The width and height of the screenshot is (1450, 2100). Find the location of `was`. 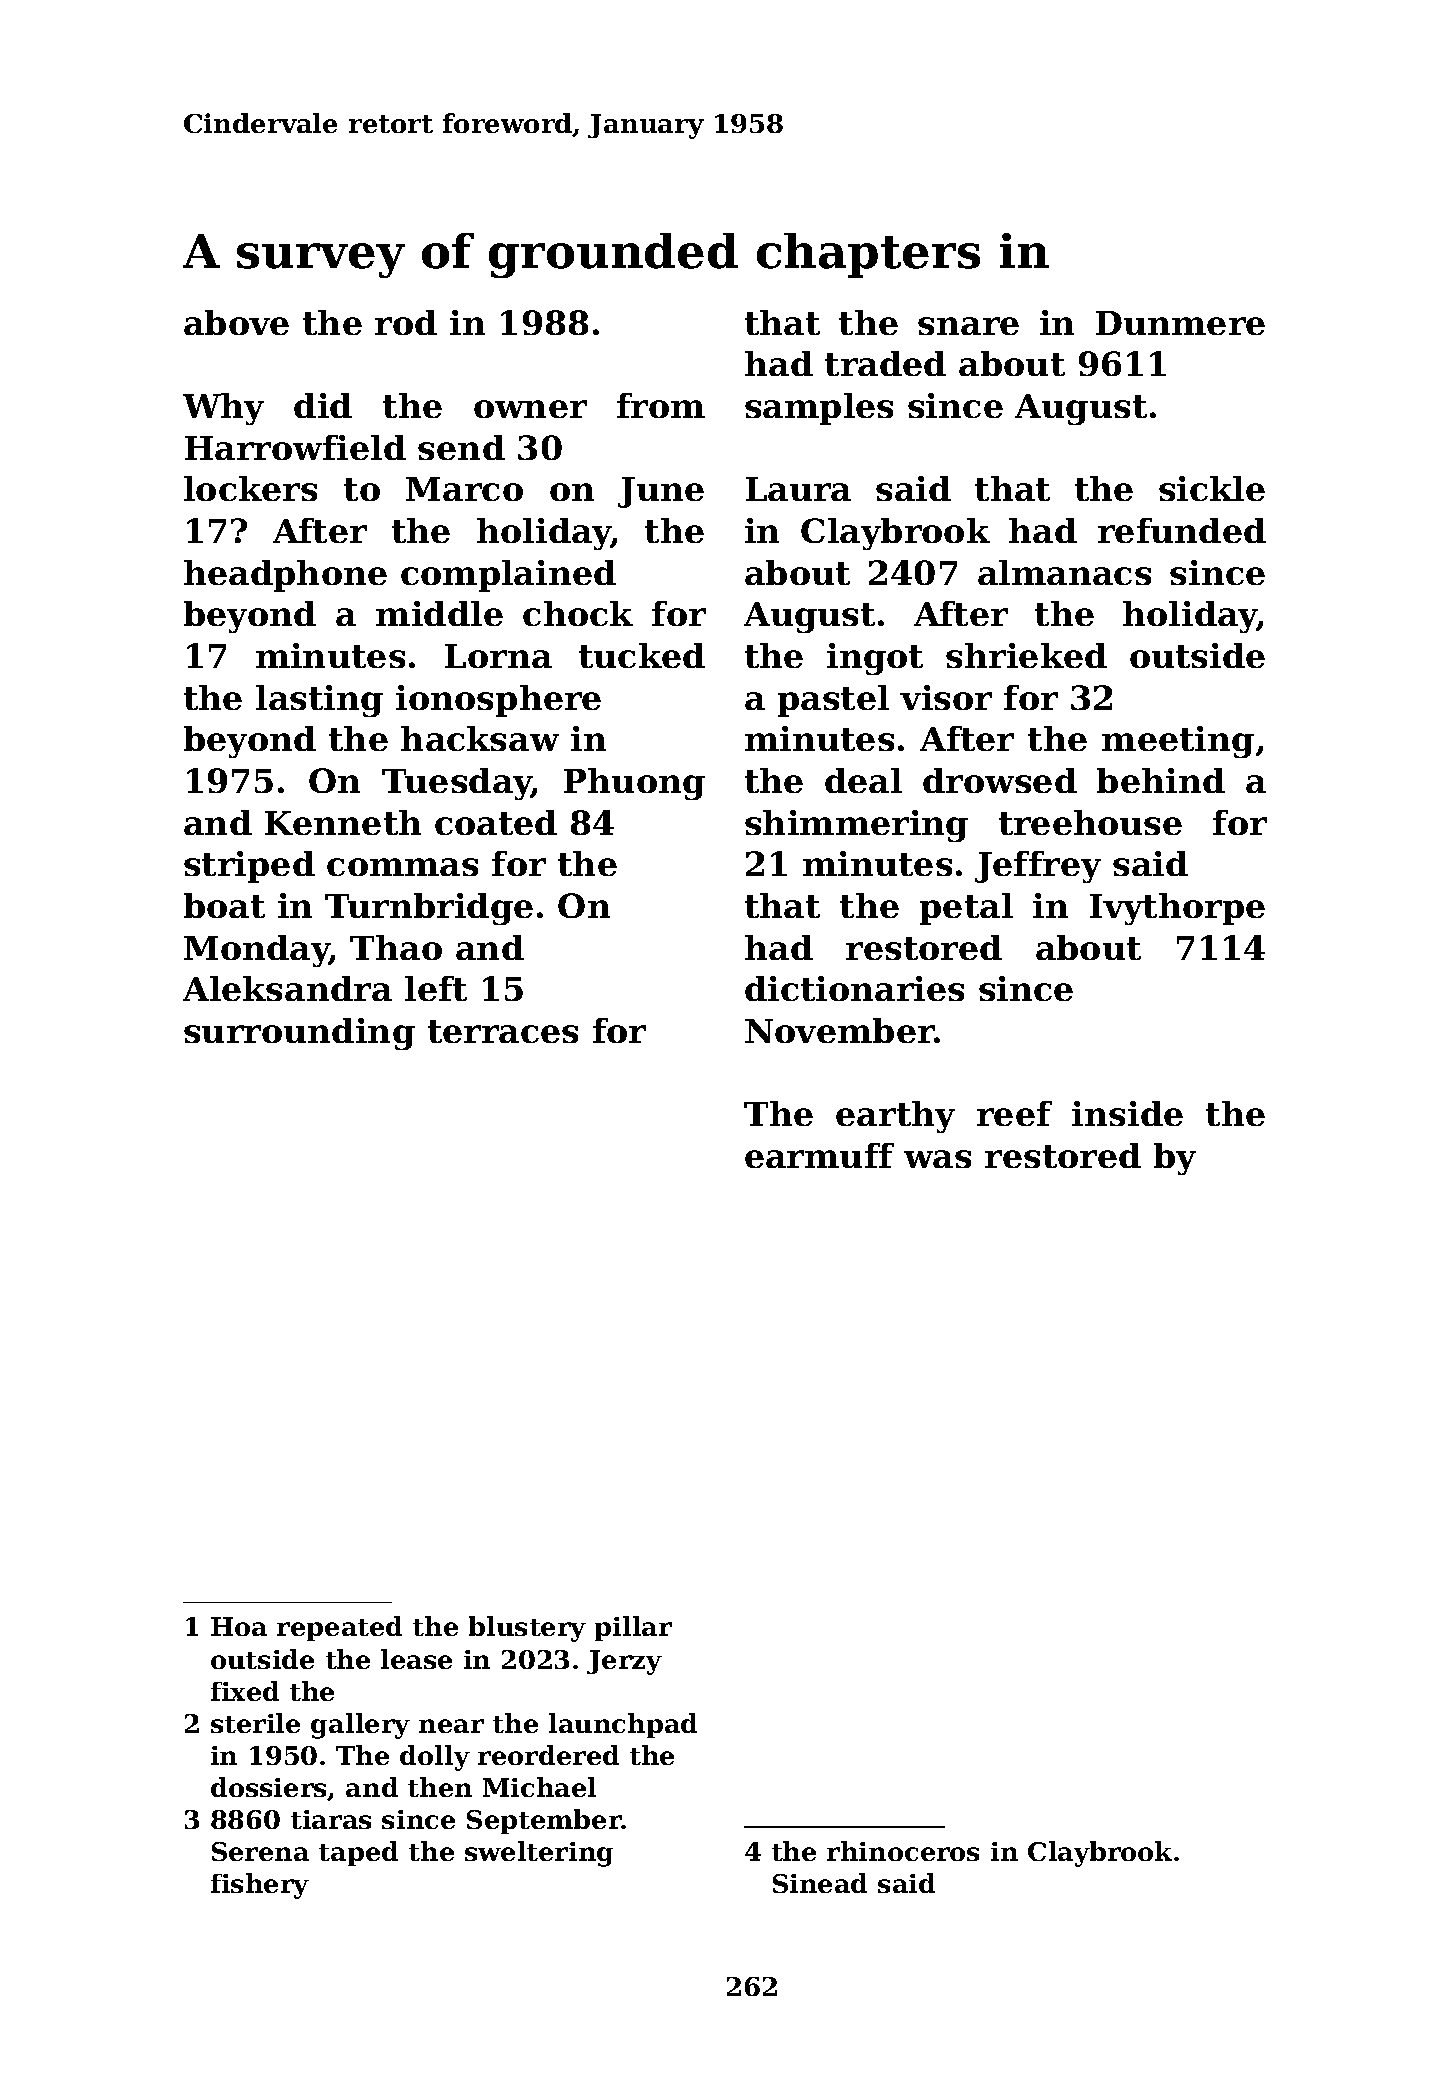

was is located at coordinates (937, 1159).
